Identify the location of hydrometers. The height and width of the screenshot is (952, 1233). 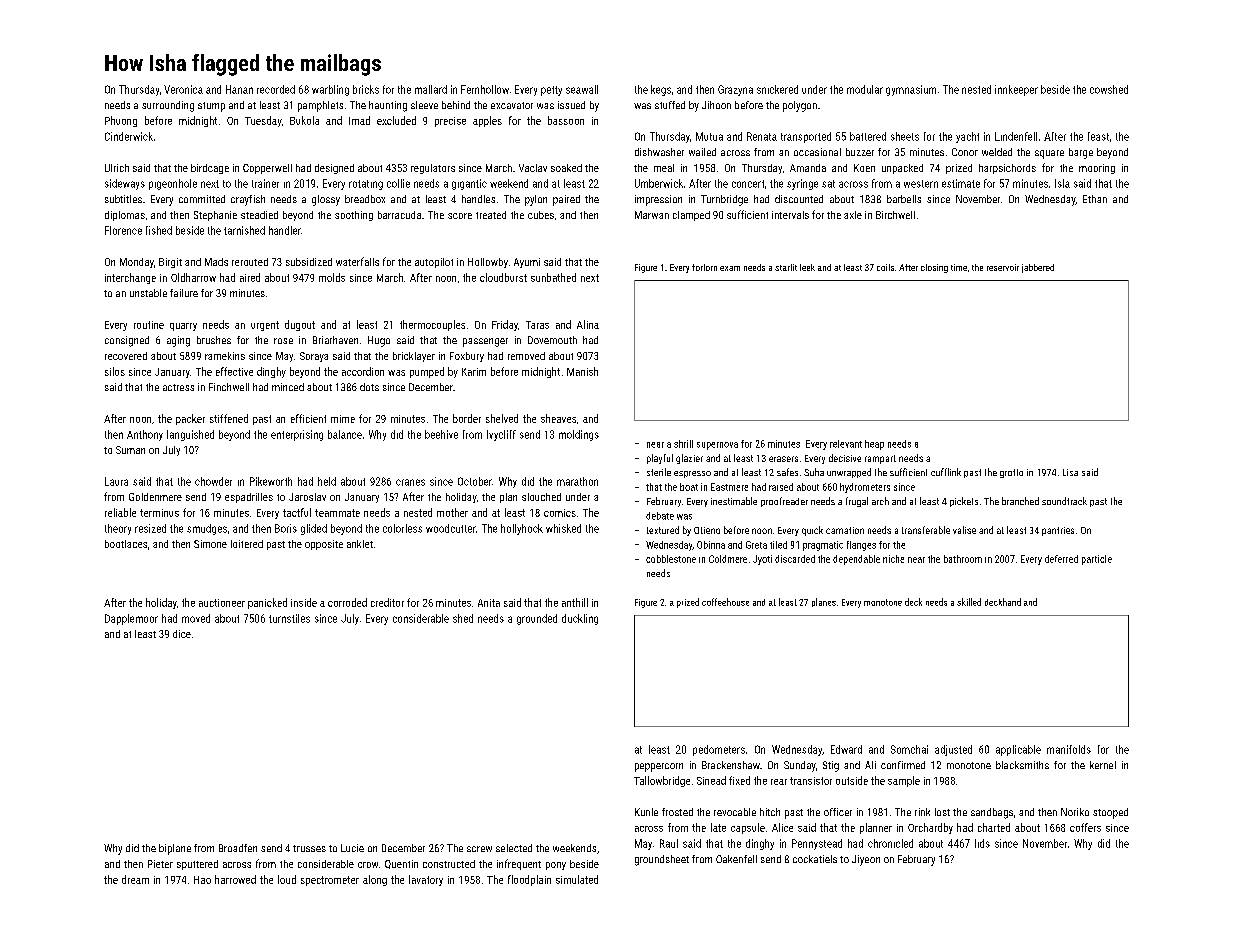
(865, 488).
